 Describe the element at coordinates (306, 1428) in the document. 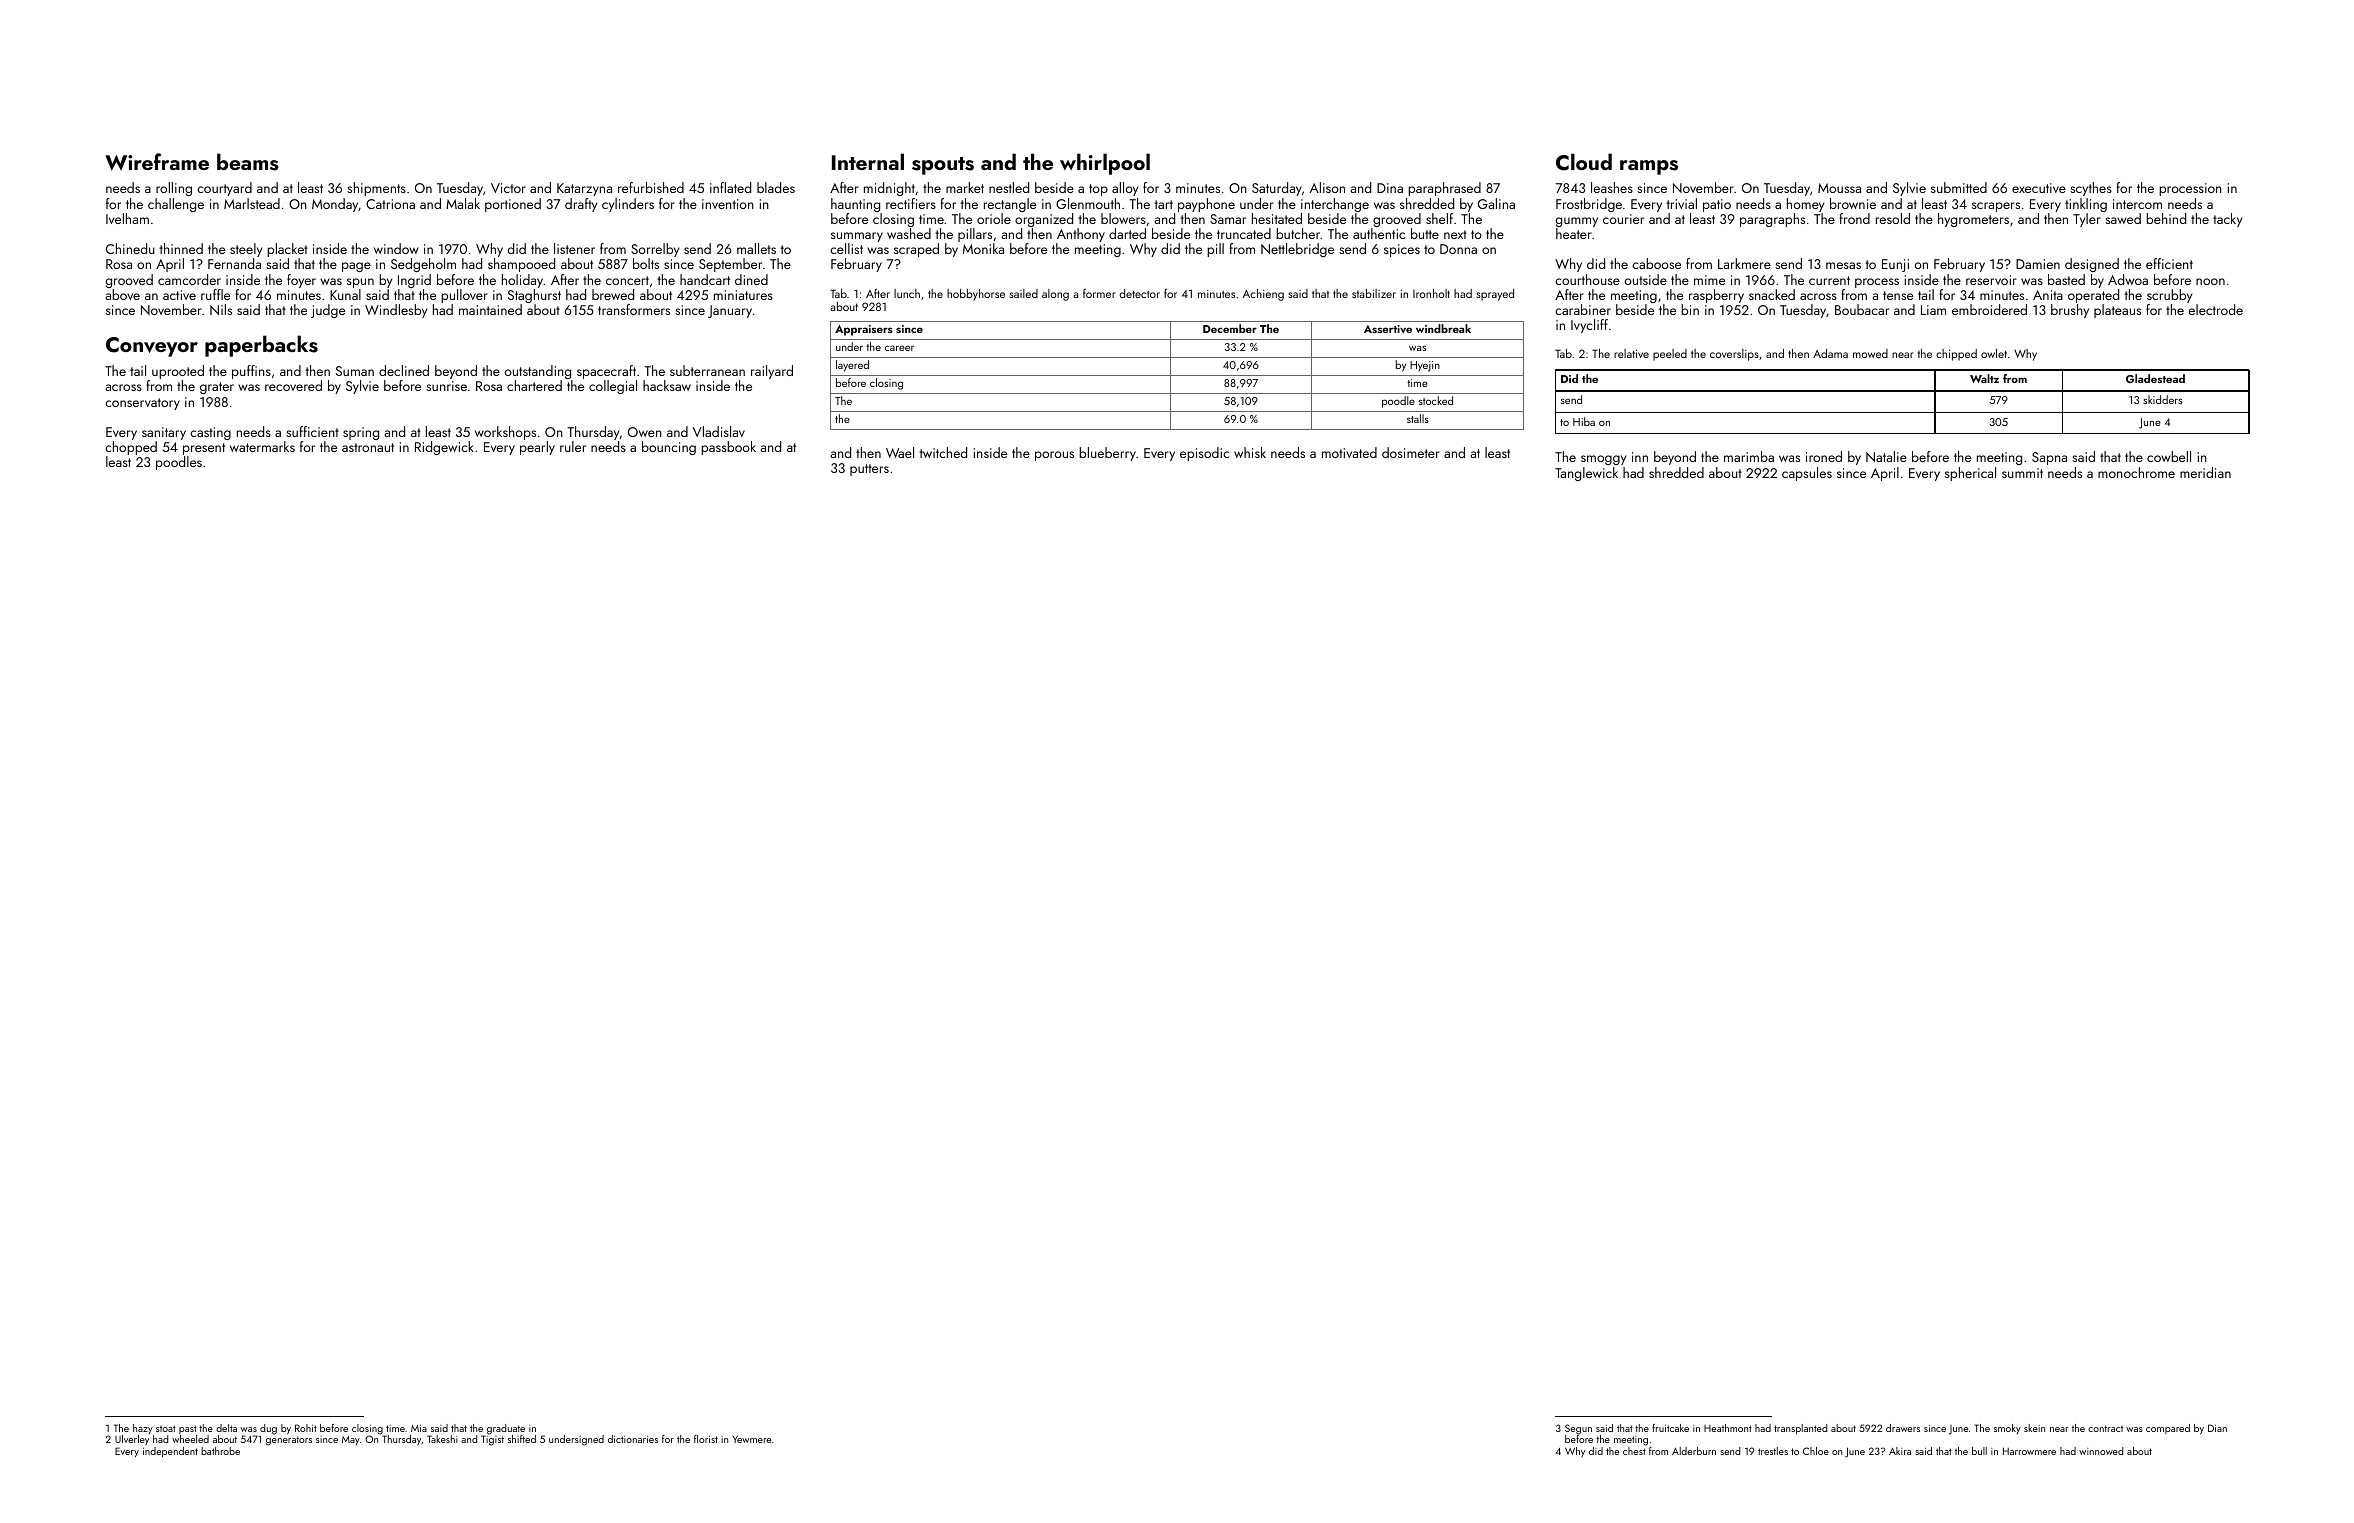

I see `Rohit` at that location.
